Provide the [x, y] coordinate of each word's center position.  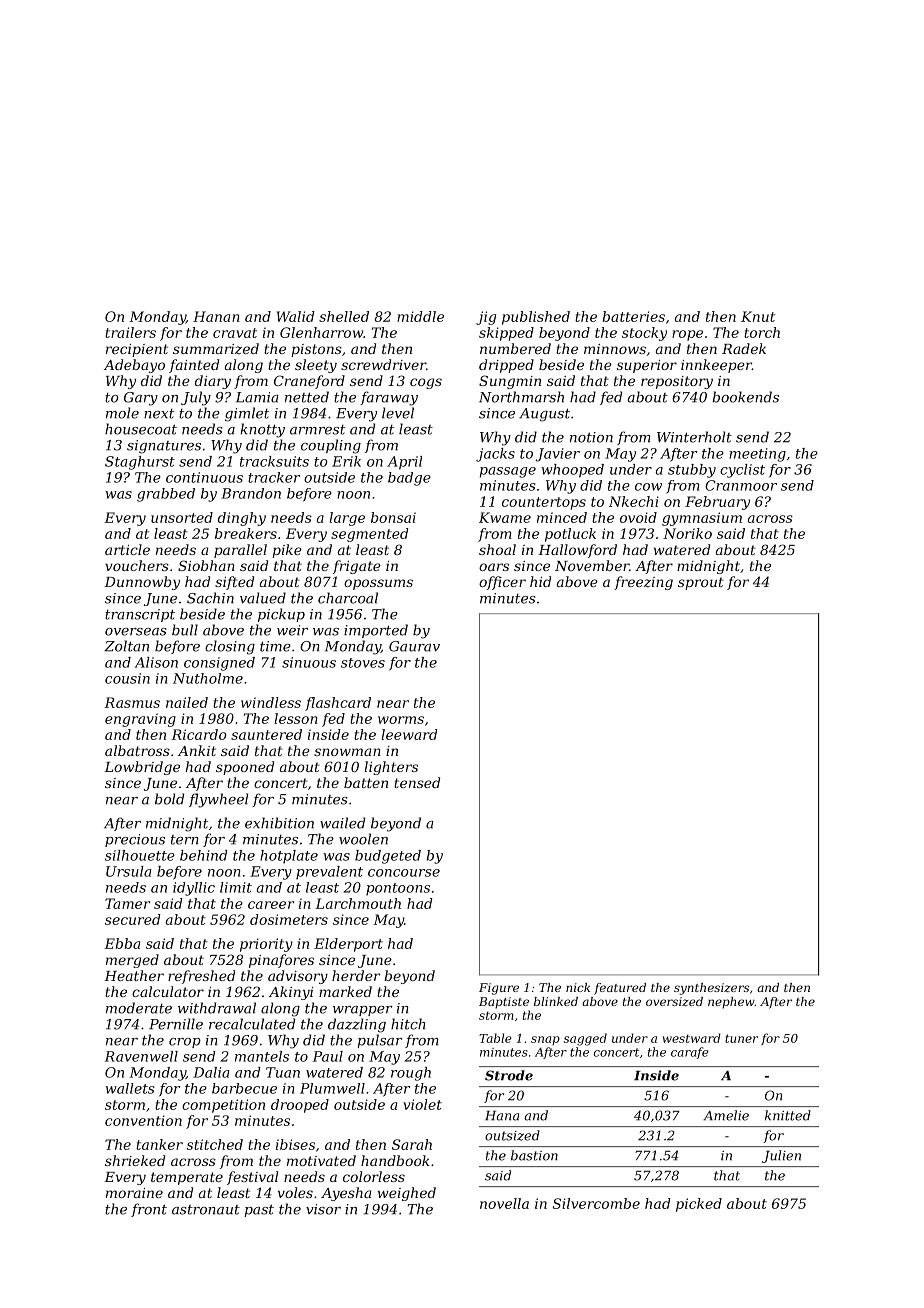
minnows [615, 349]
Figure [499, 989]
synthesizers [711, 989]
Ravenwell [141, 1056]
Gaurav [414, 646]
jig [486, 318]
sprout [700, 583]
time [275, 646]
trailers [130, 332]
